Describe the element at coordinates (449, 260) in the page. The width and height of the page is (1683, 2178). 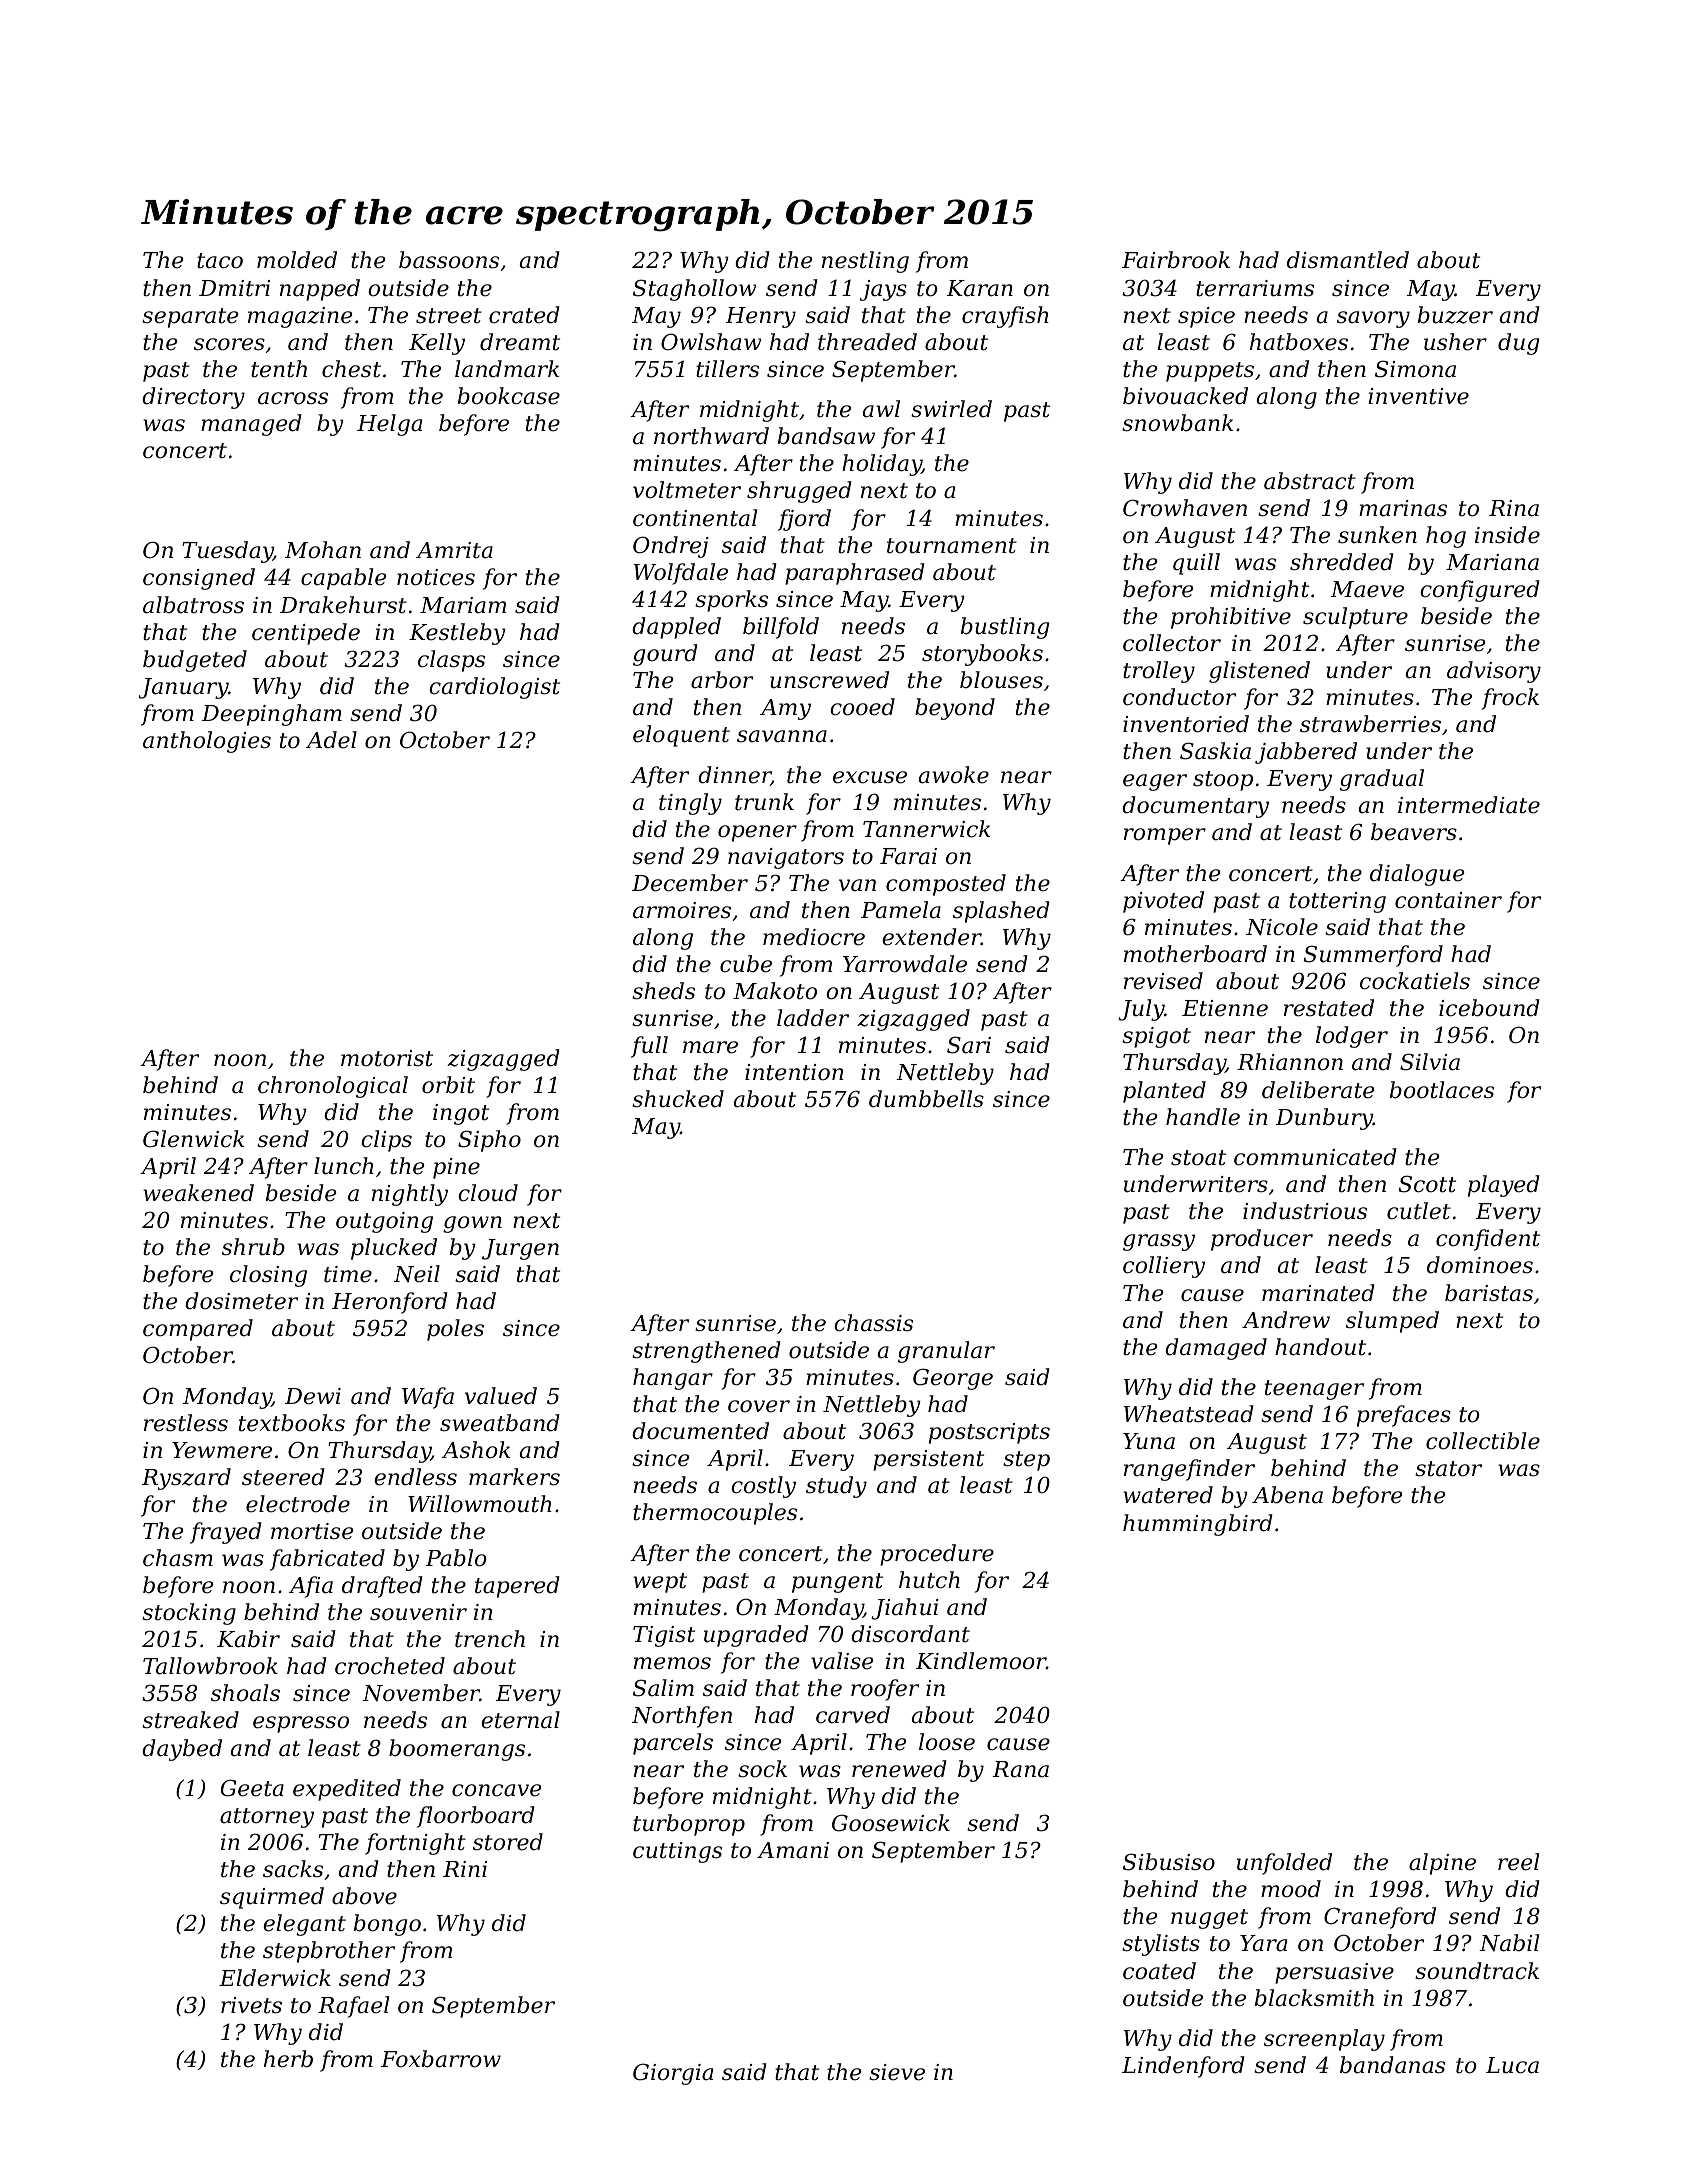
I see `bassoons` at that location.
